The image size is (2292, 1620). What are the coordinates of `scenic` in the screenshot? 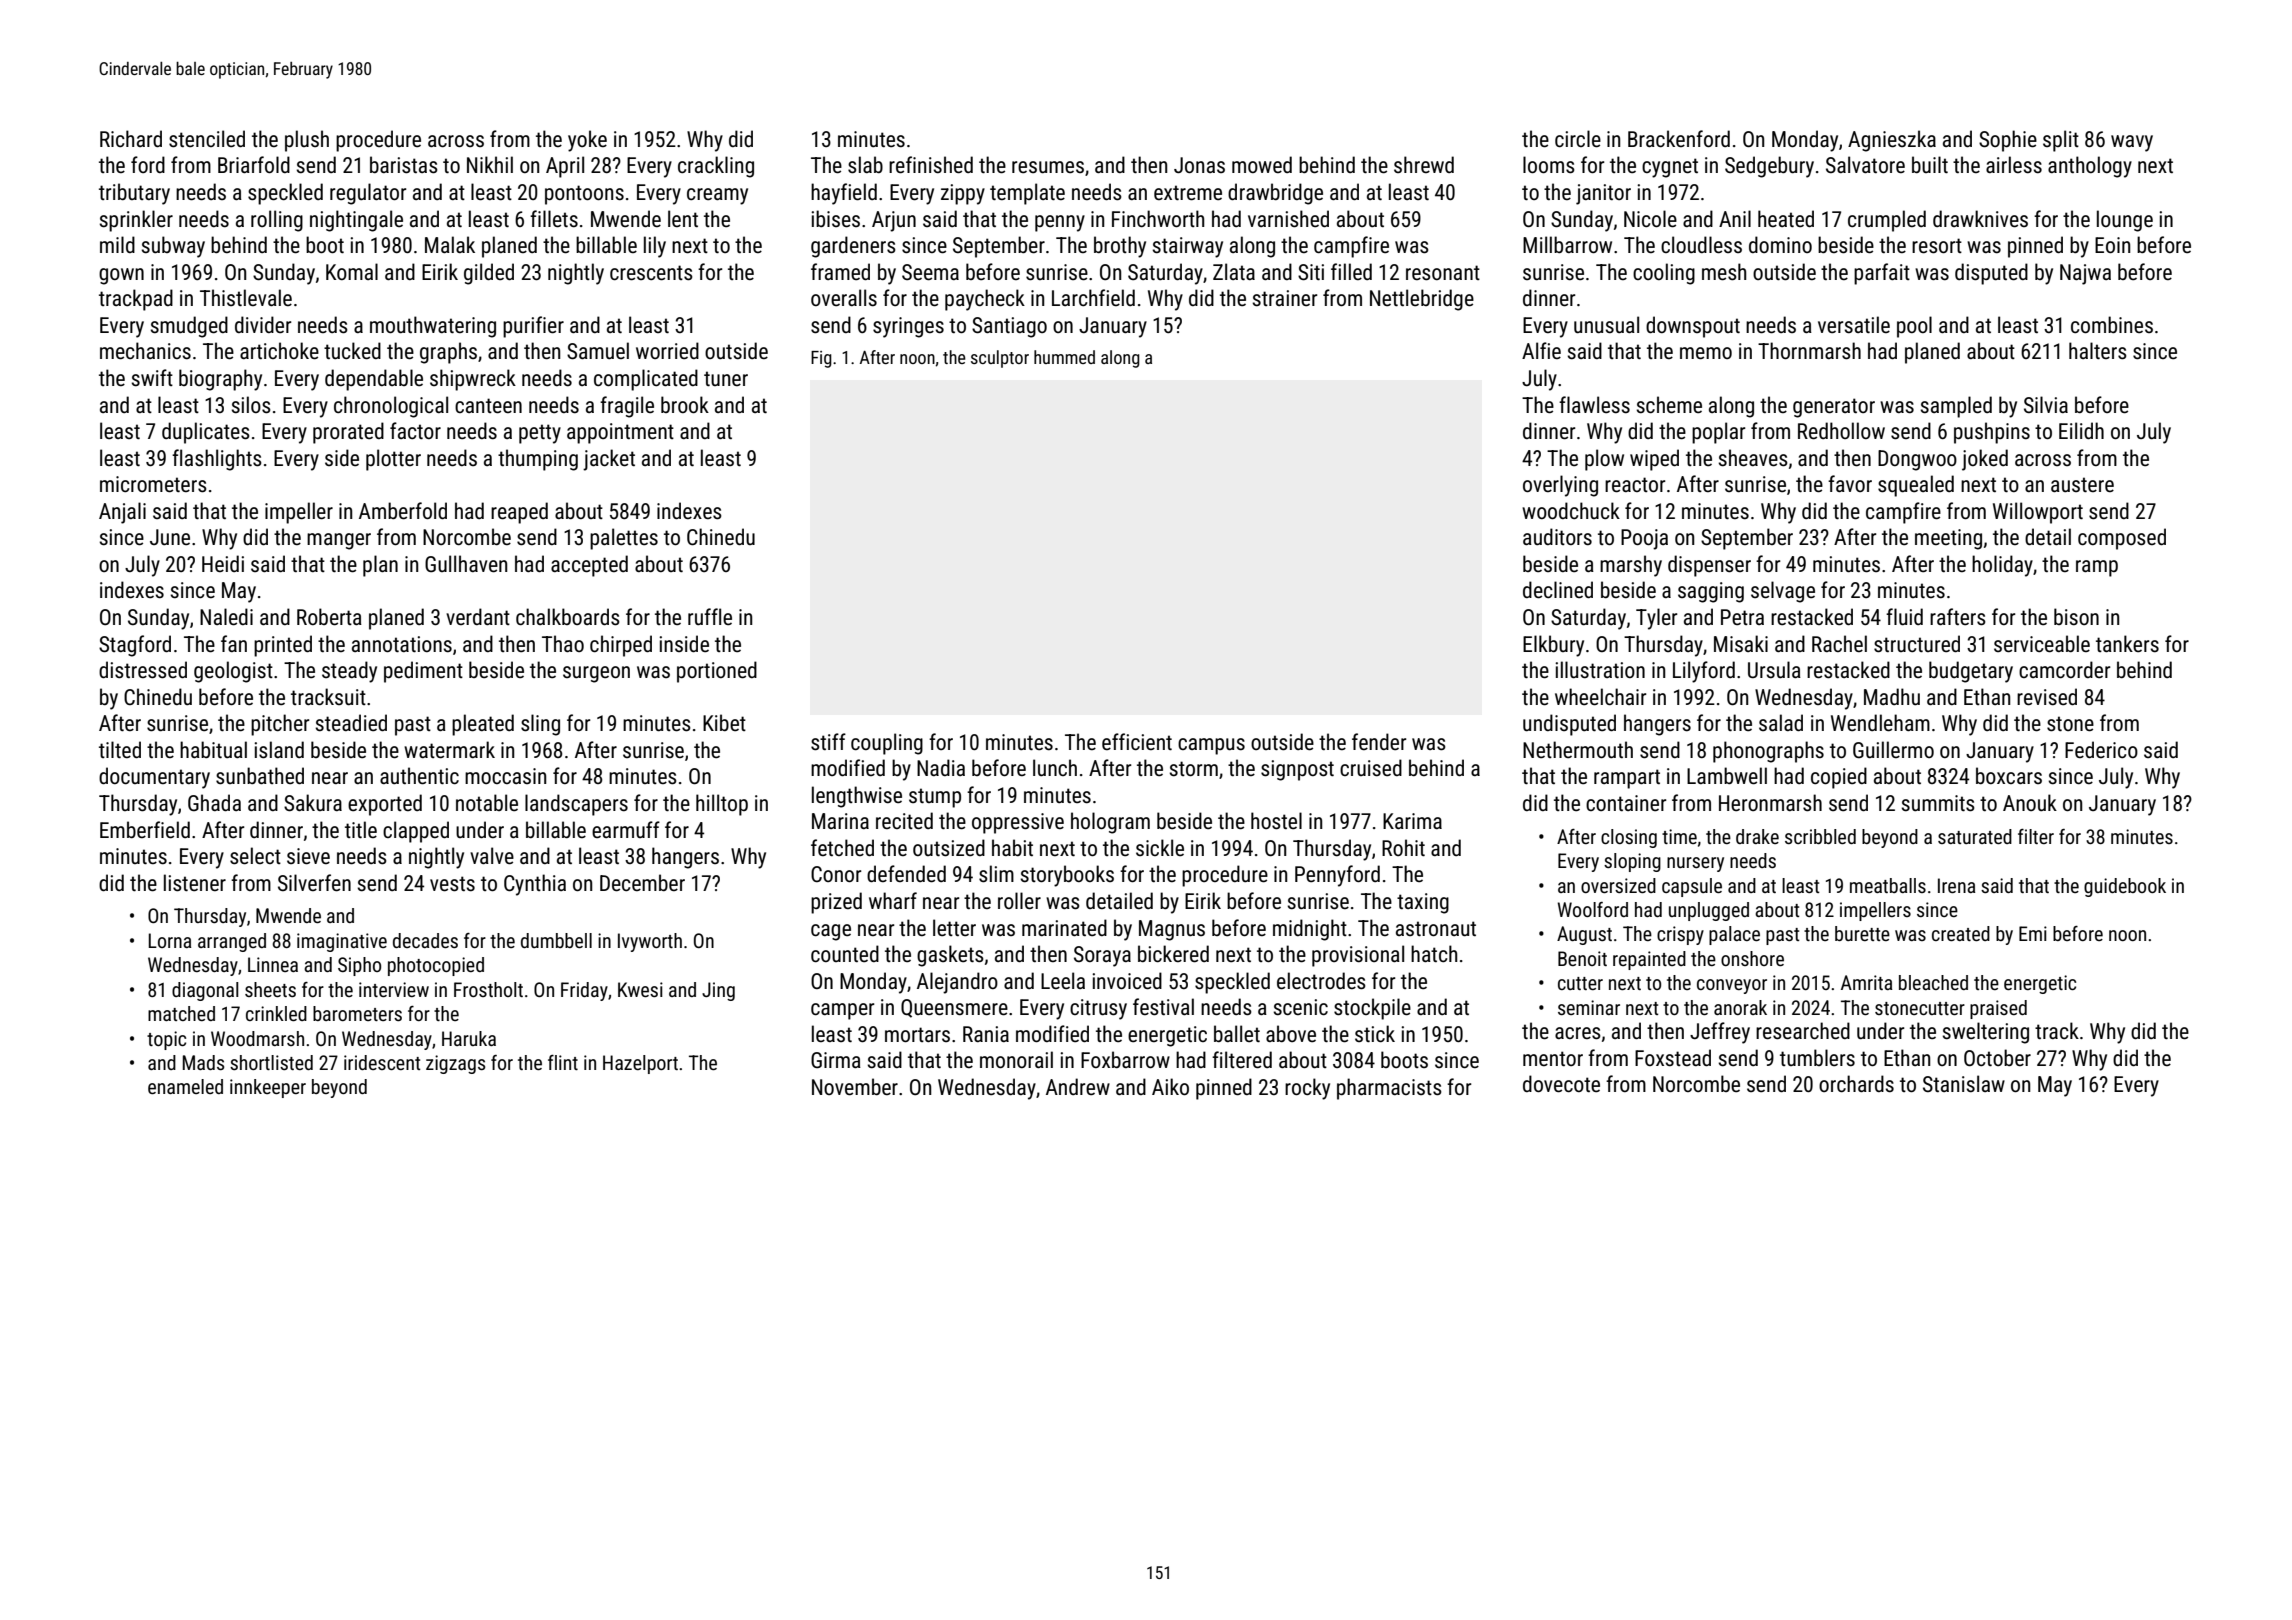 It's located at (1301, 1007).
